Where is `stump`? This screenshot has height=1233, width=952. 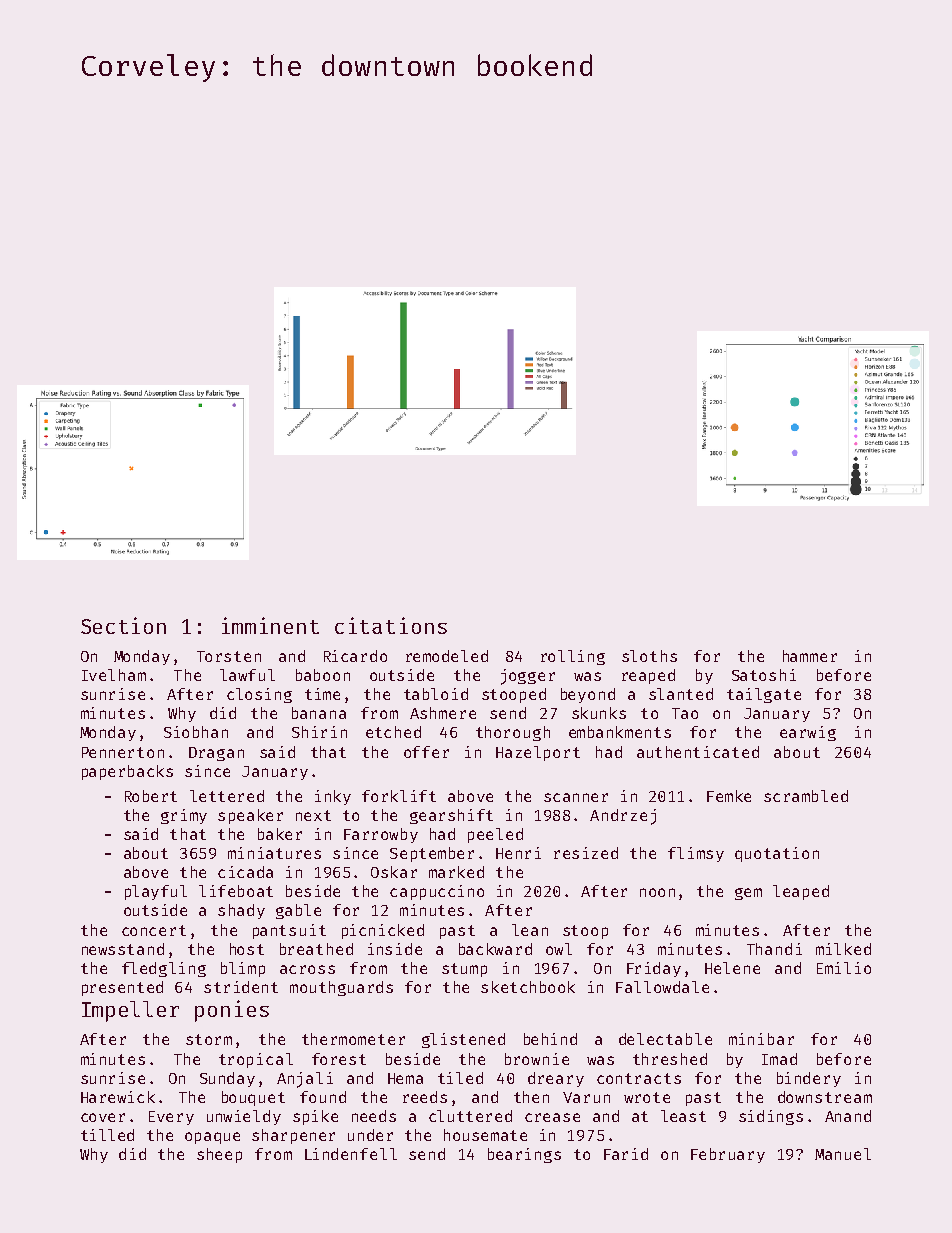
stump is located at coordinates (464, 970).
